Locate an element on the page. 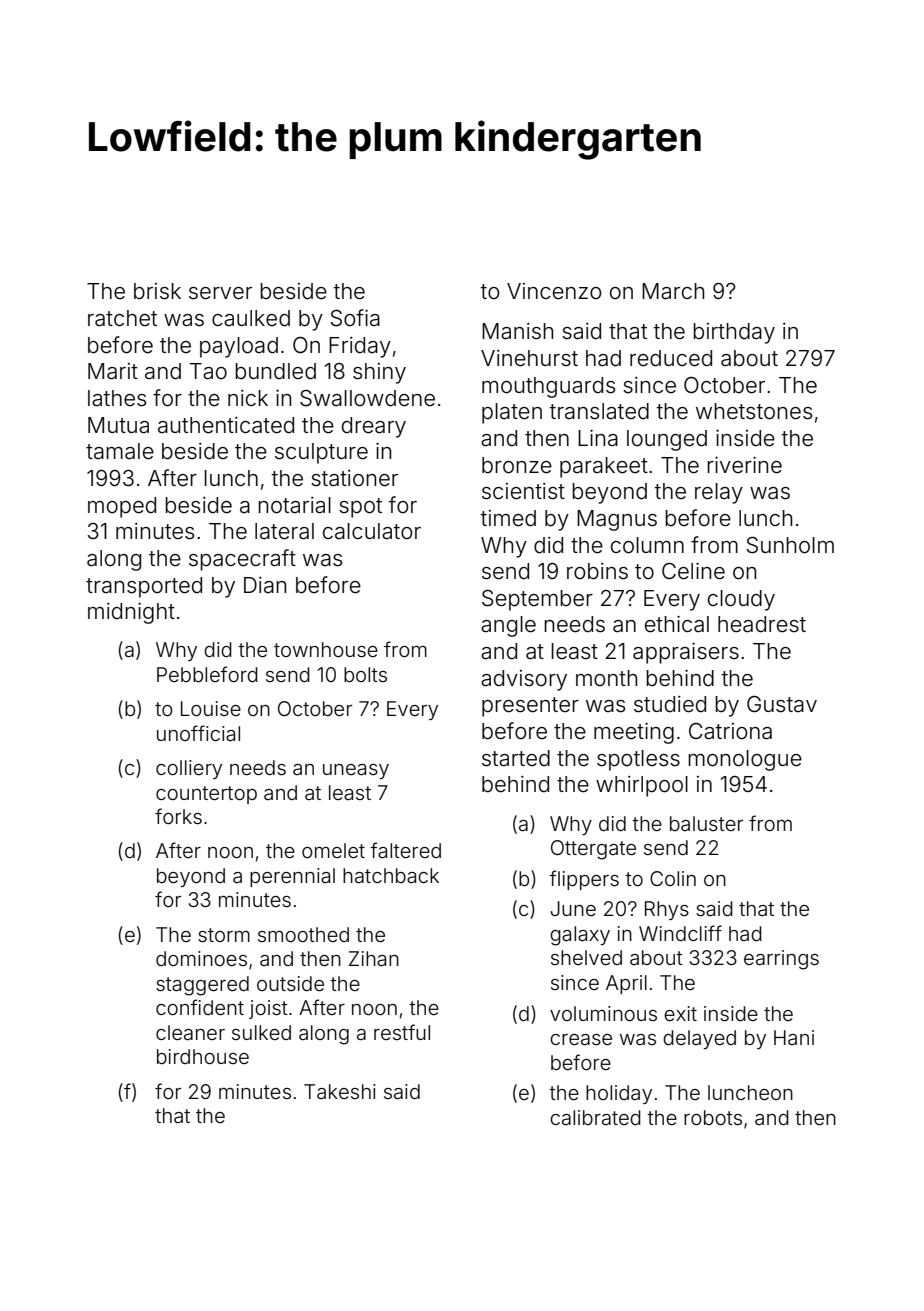 The width and height of the page is (924, 1311). calibrated is located at coordinates (595, 1117).
